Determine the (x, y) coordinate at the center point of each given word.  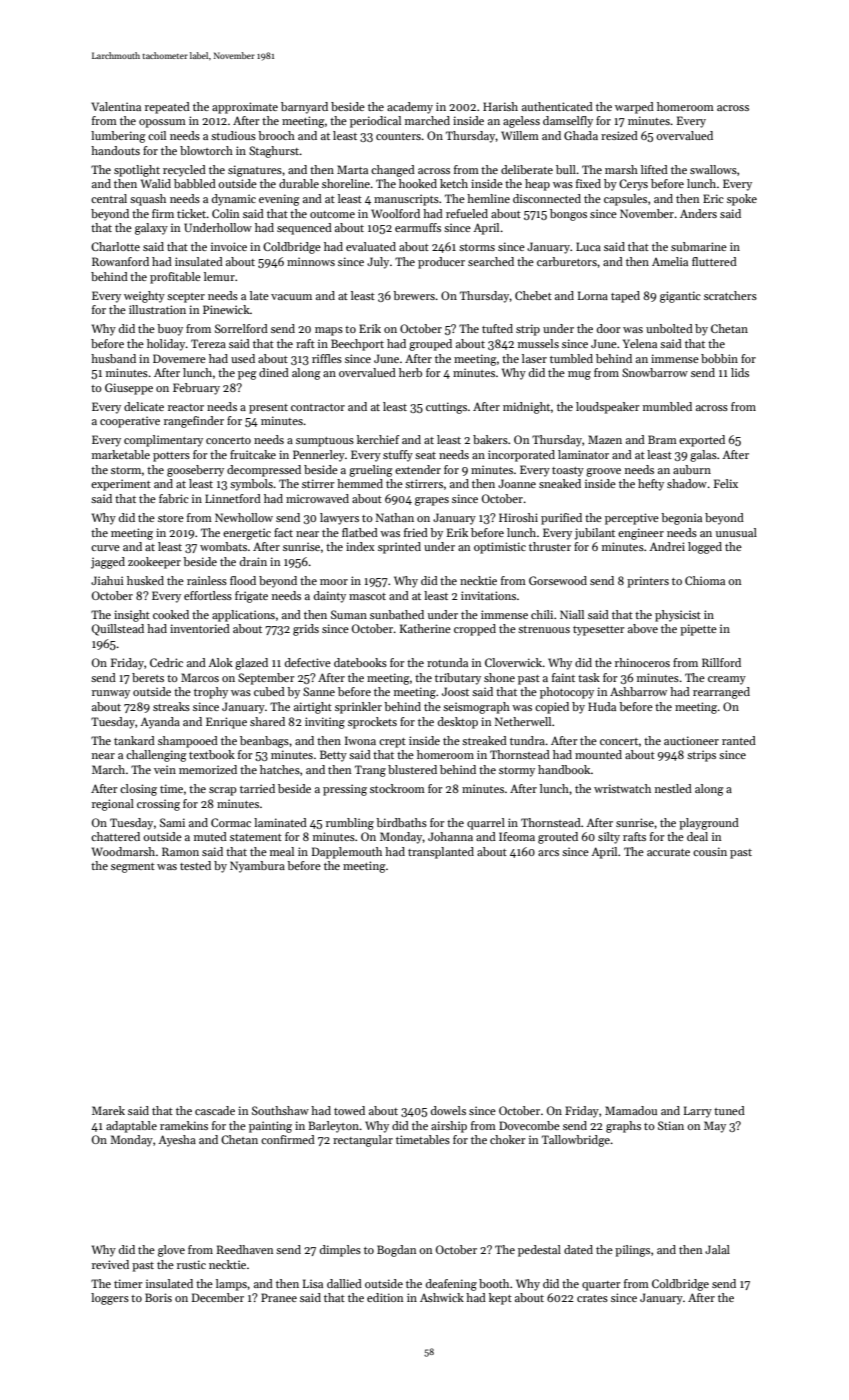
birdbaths (401, 822)
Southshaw (280, 1110)
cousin (710, 851)
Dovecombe (529, 1125)
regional (113, 805)
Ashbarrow (638, 691)
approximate (245, 108)
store (171, 518)
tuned (729, 1110)
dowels (448, 1110)
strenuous (544, 629)
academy (410, 108)
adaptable (131, 1127)
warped (634, 108)
